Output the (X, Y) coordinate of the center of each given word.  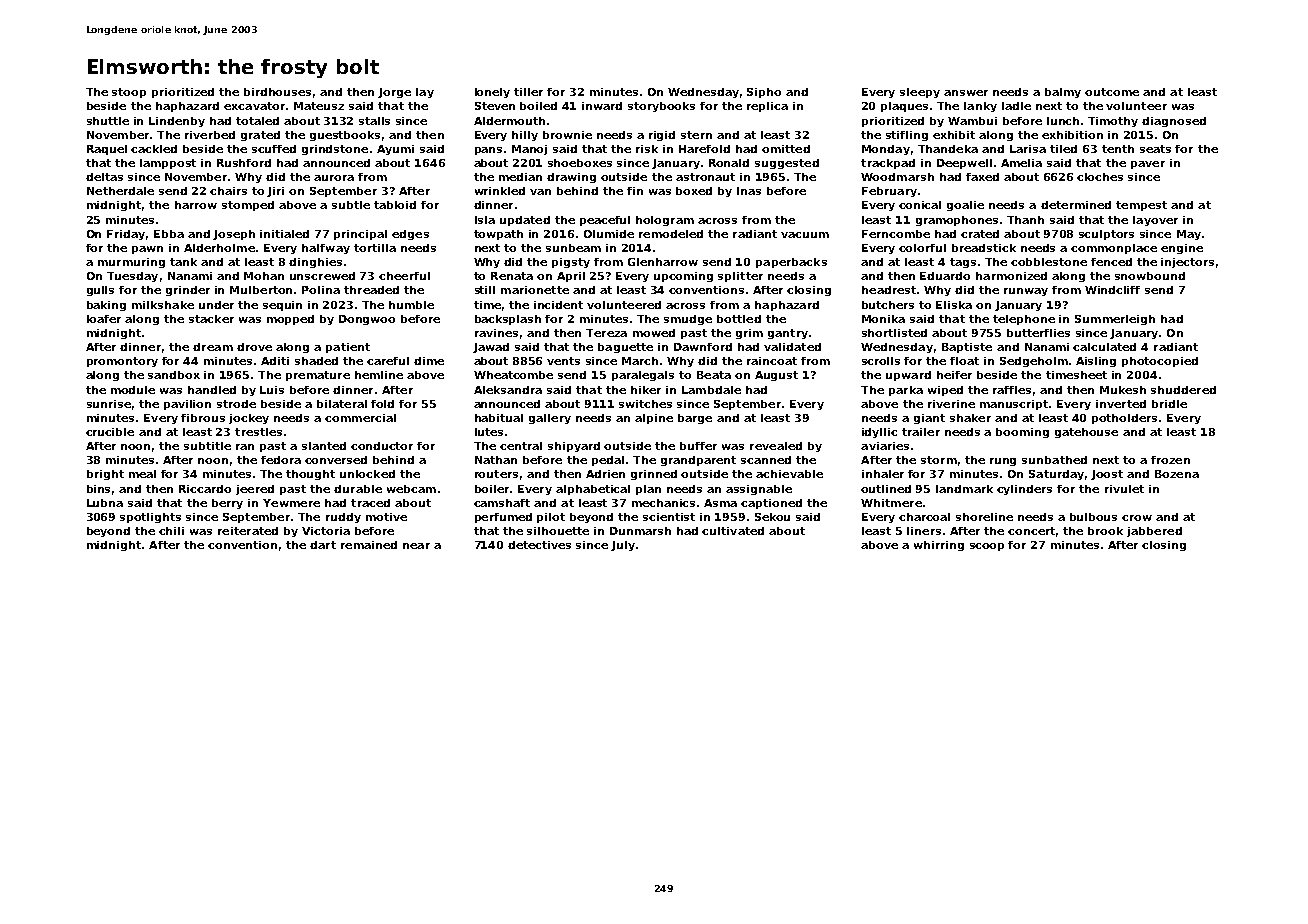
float (964, 361)
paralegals (643, 376)
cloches (1100, 177)
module (133, 390)
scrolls (881, 361)
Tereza (606, 333)
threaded (371, 290)
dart (323, 545)
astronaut (705, 177)
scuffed (274, 149)
